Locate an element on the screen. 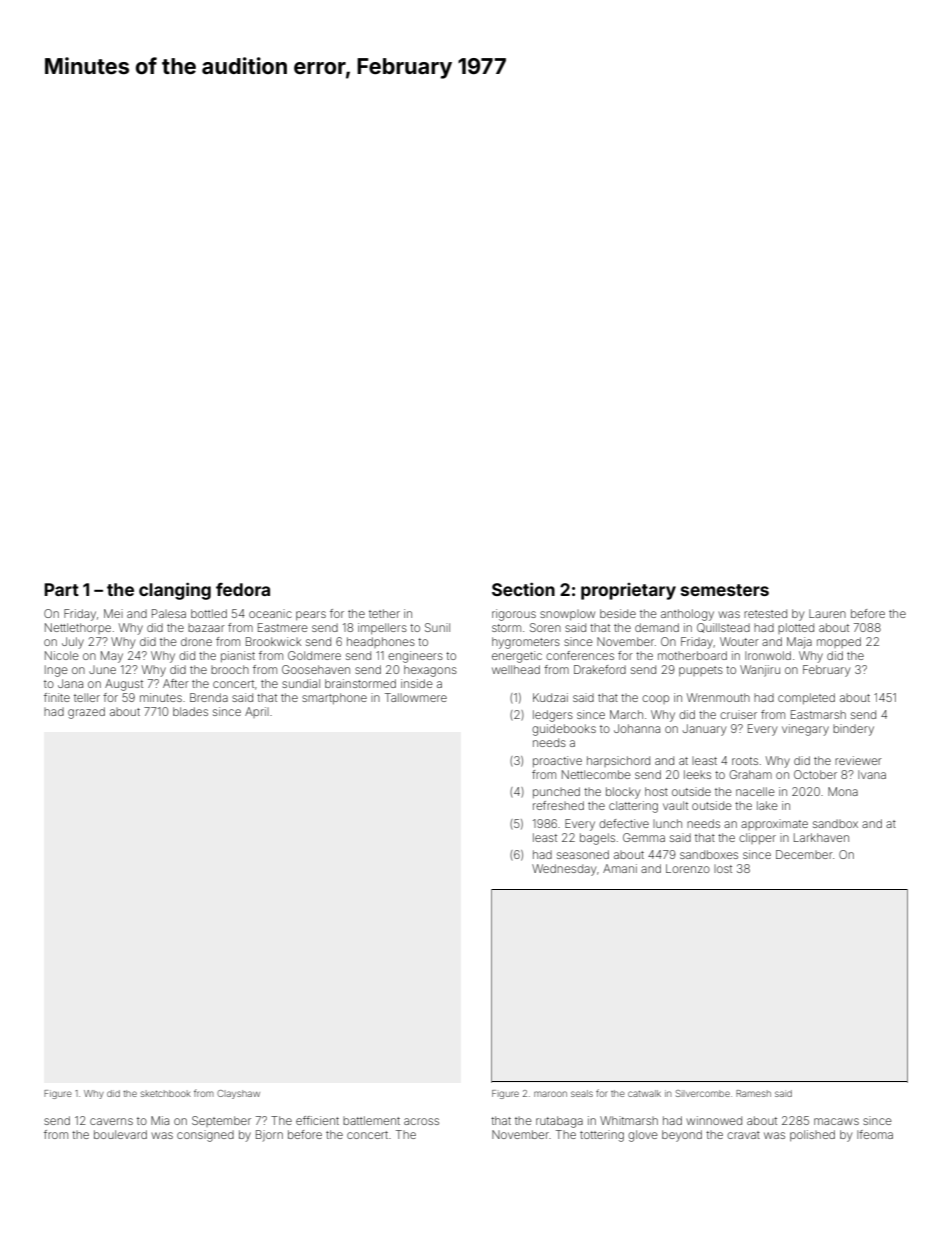 This screenshot has width=952, height=1233. Wednesday is located at coordinates (564, 870).
